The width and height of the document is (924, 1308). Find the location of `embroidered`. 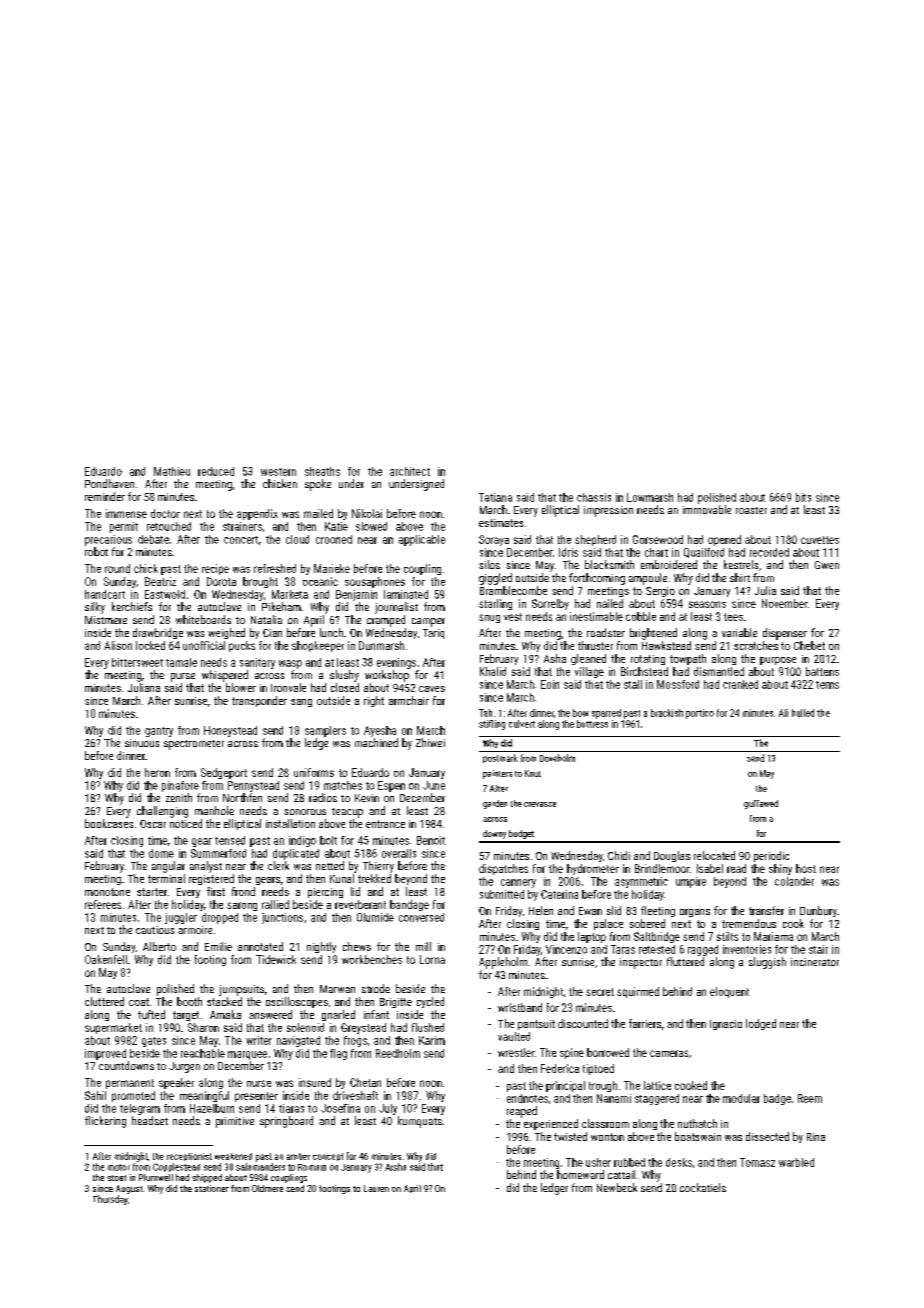

embroidered is located at coordinates (669, 564).
